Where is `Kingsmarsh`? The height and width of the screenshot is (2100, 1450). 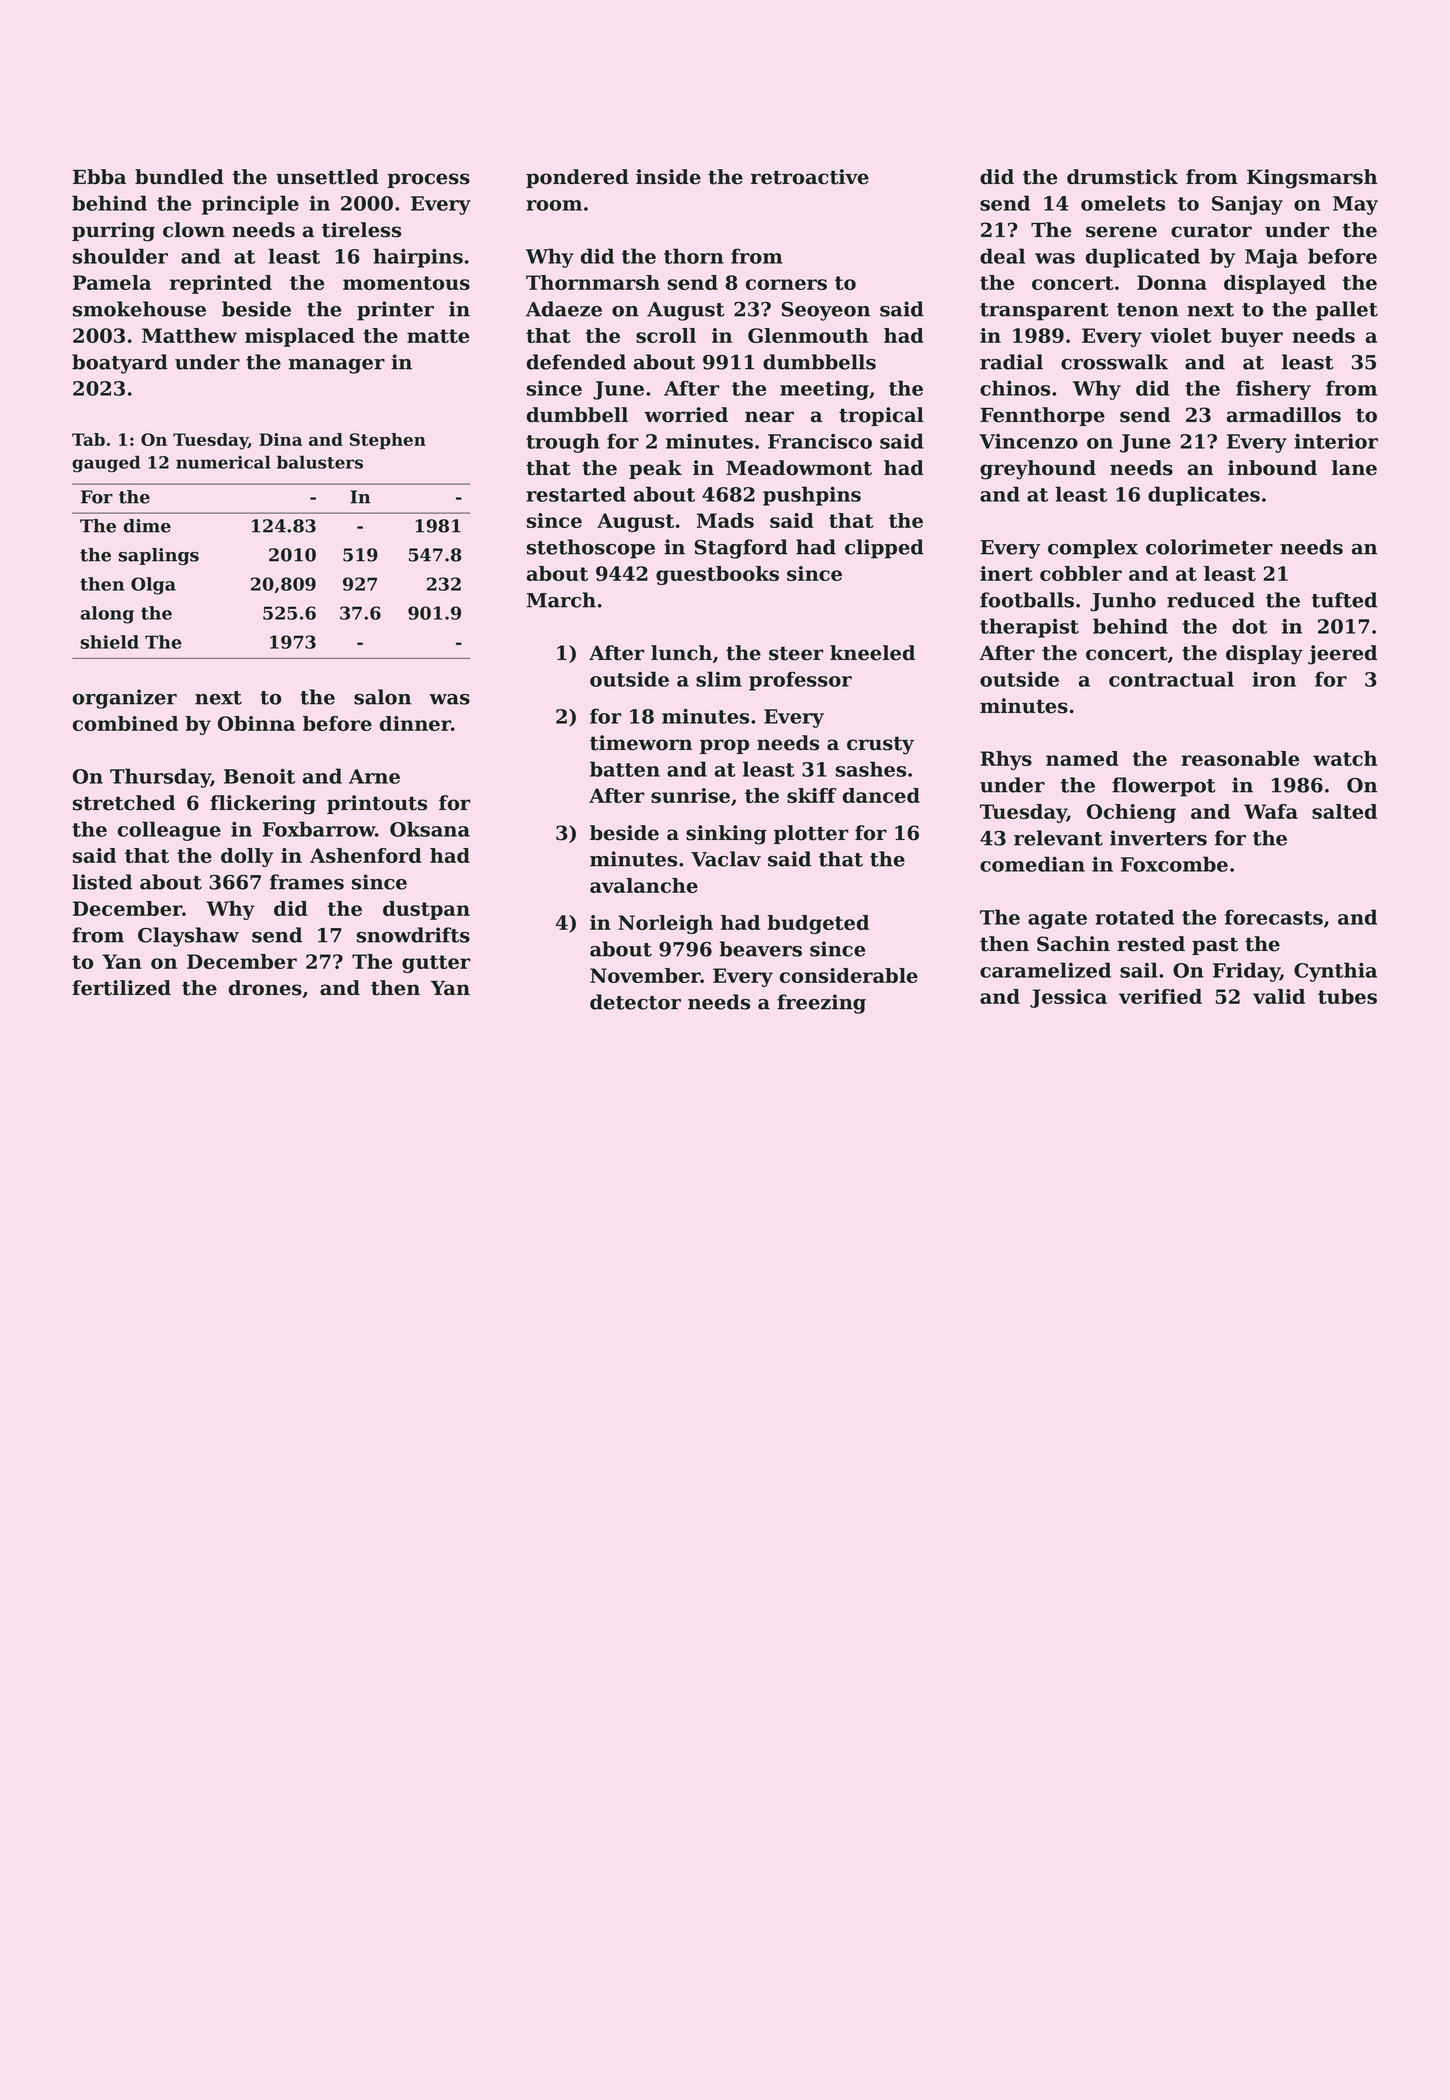 Kingsmarsh is located at coordinates (1312, 179).
